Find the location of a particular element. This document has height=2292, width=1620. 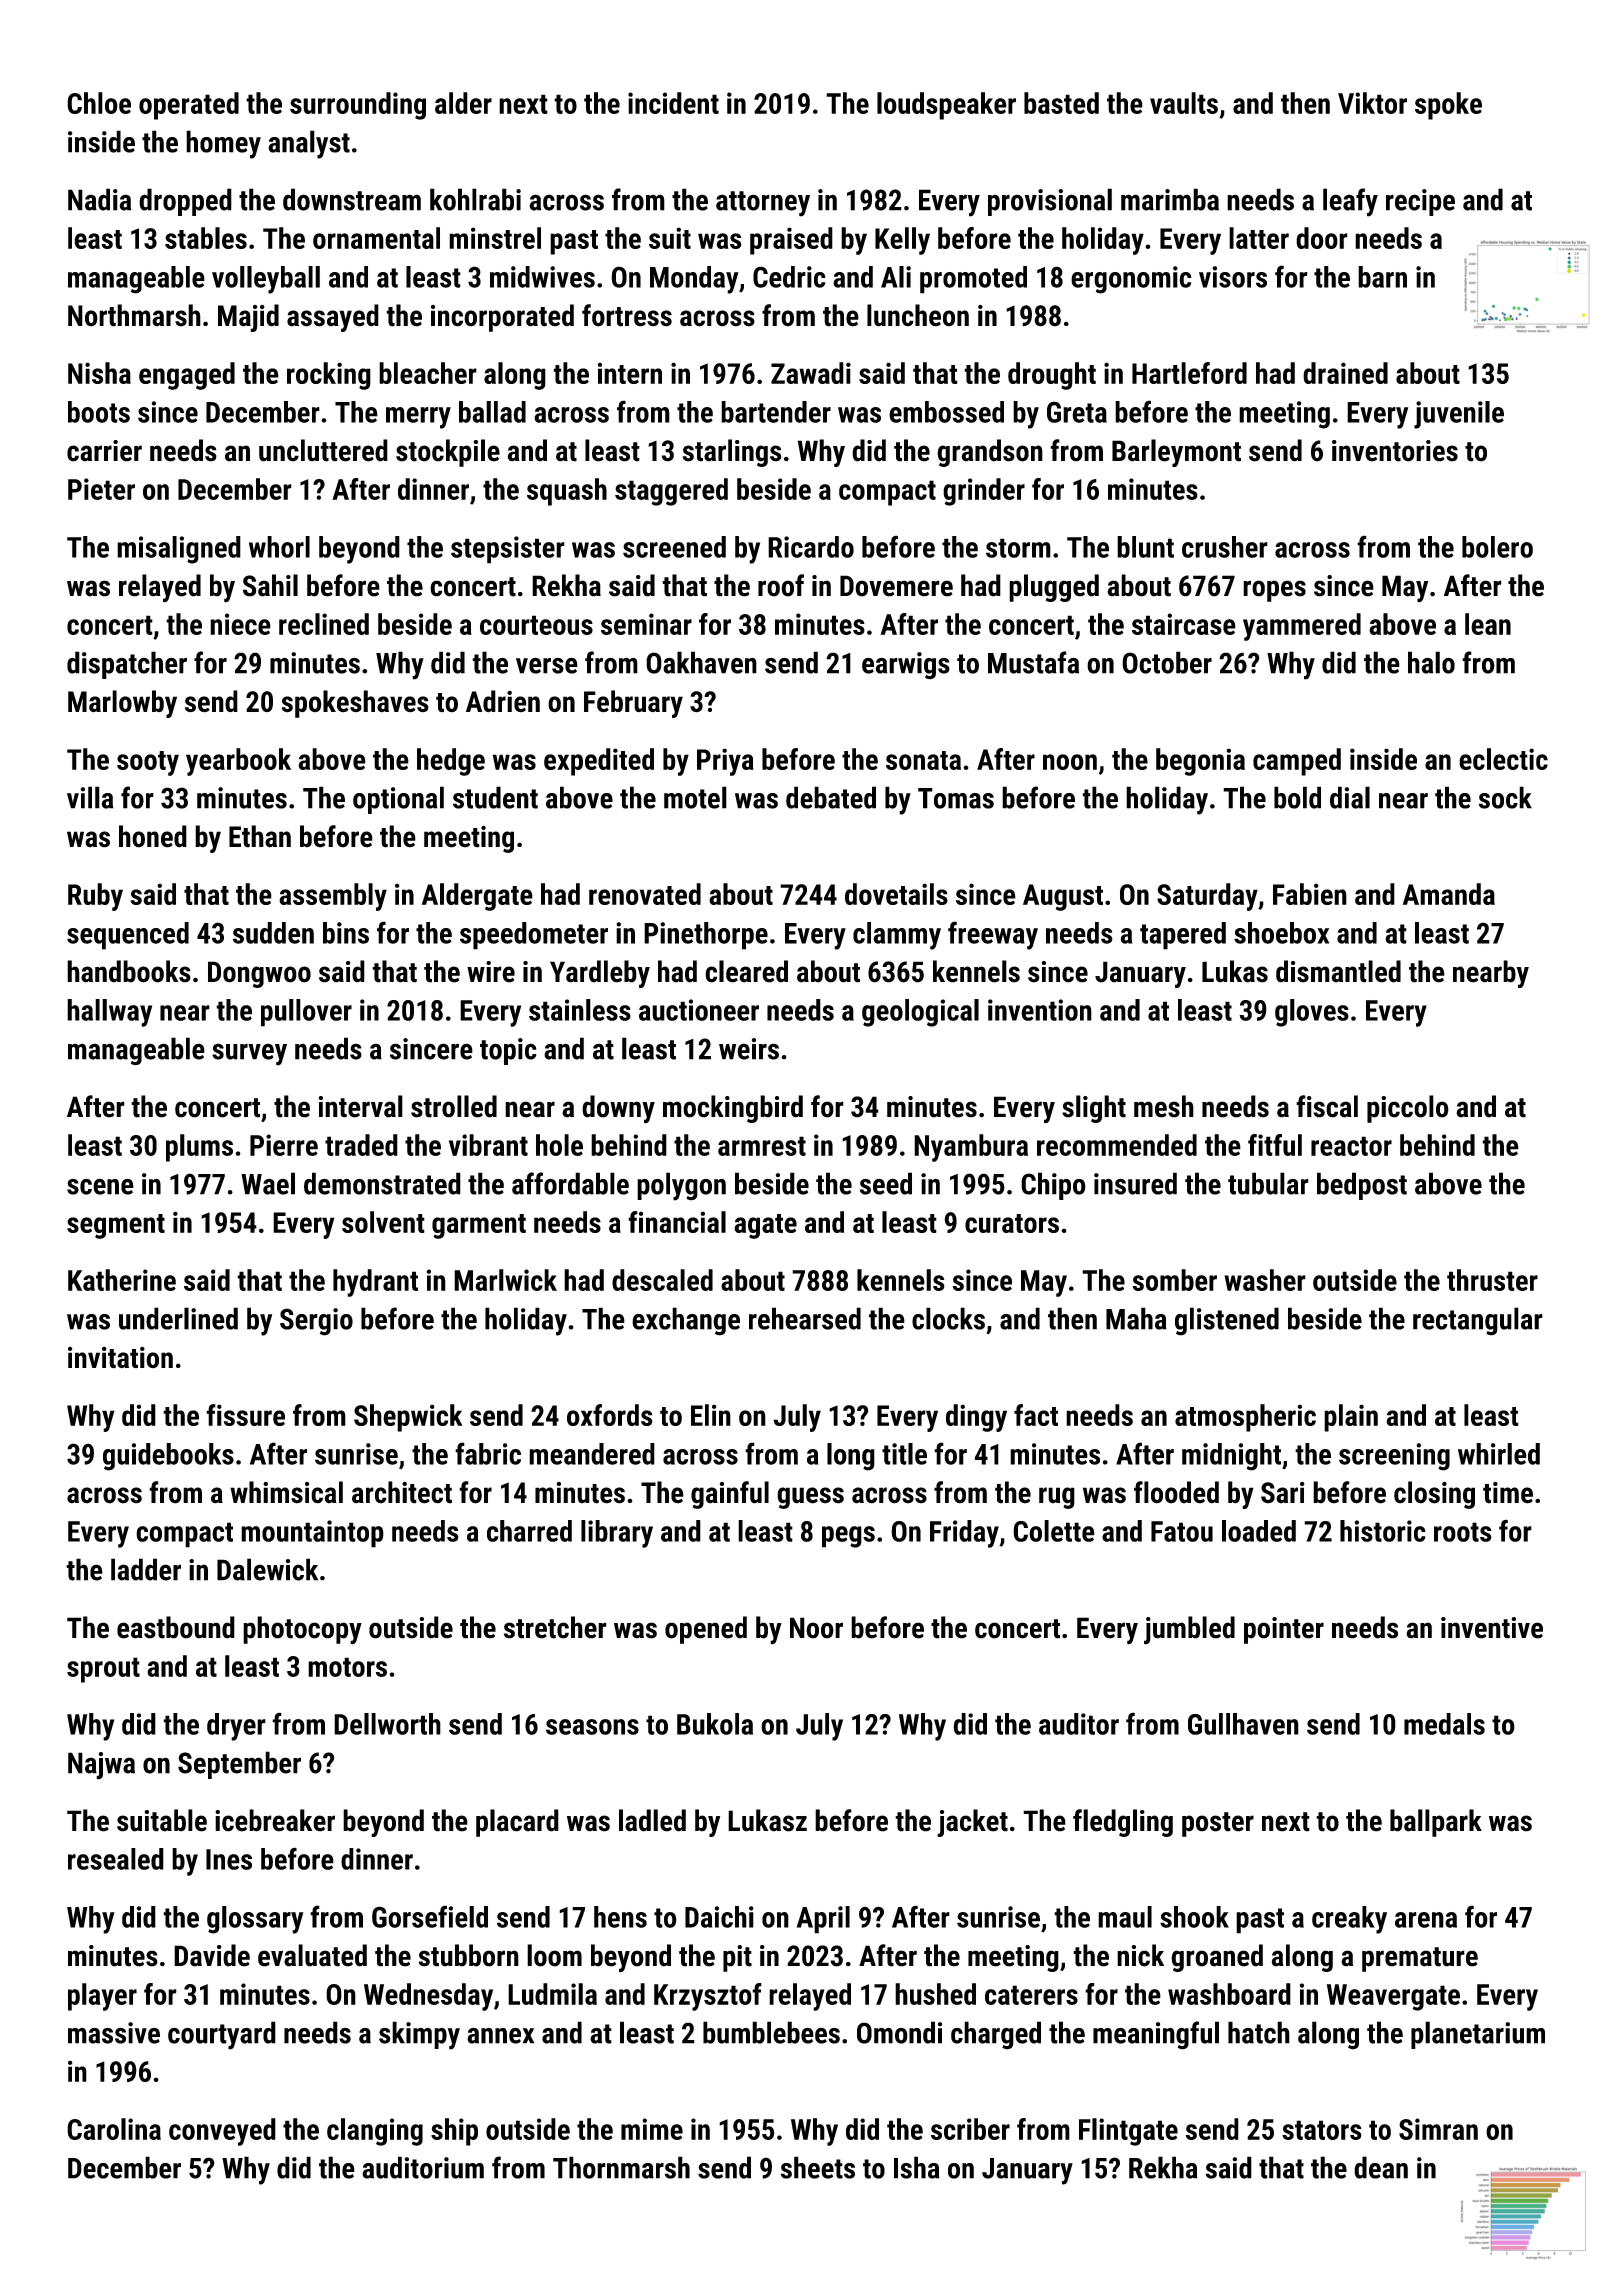

dean is located at coordinates (1381, 2167).
